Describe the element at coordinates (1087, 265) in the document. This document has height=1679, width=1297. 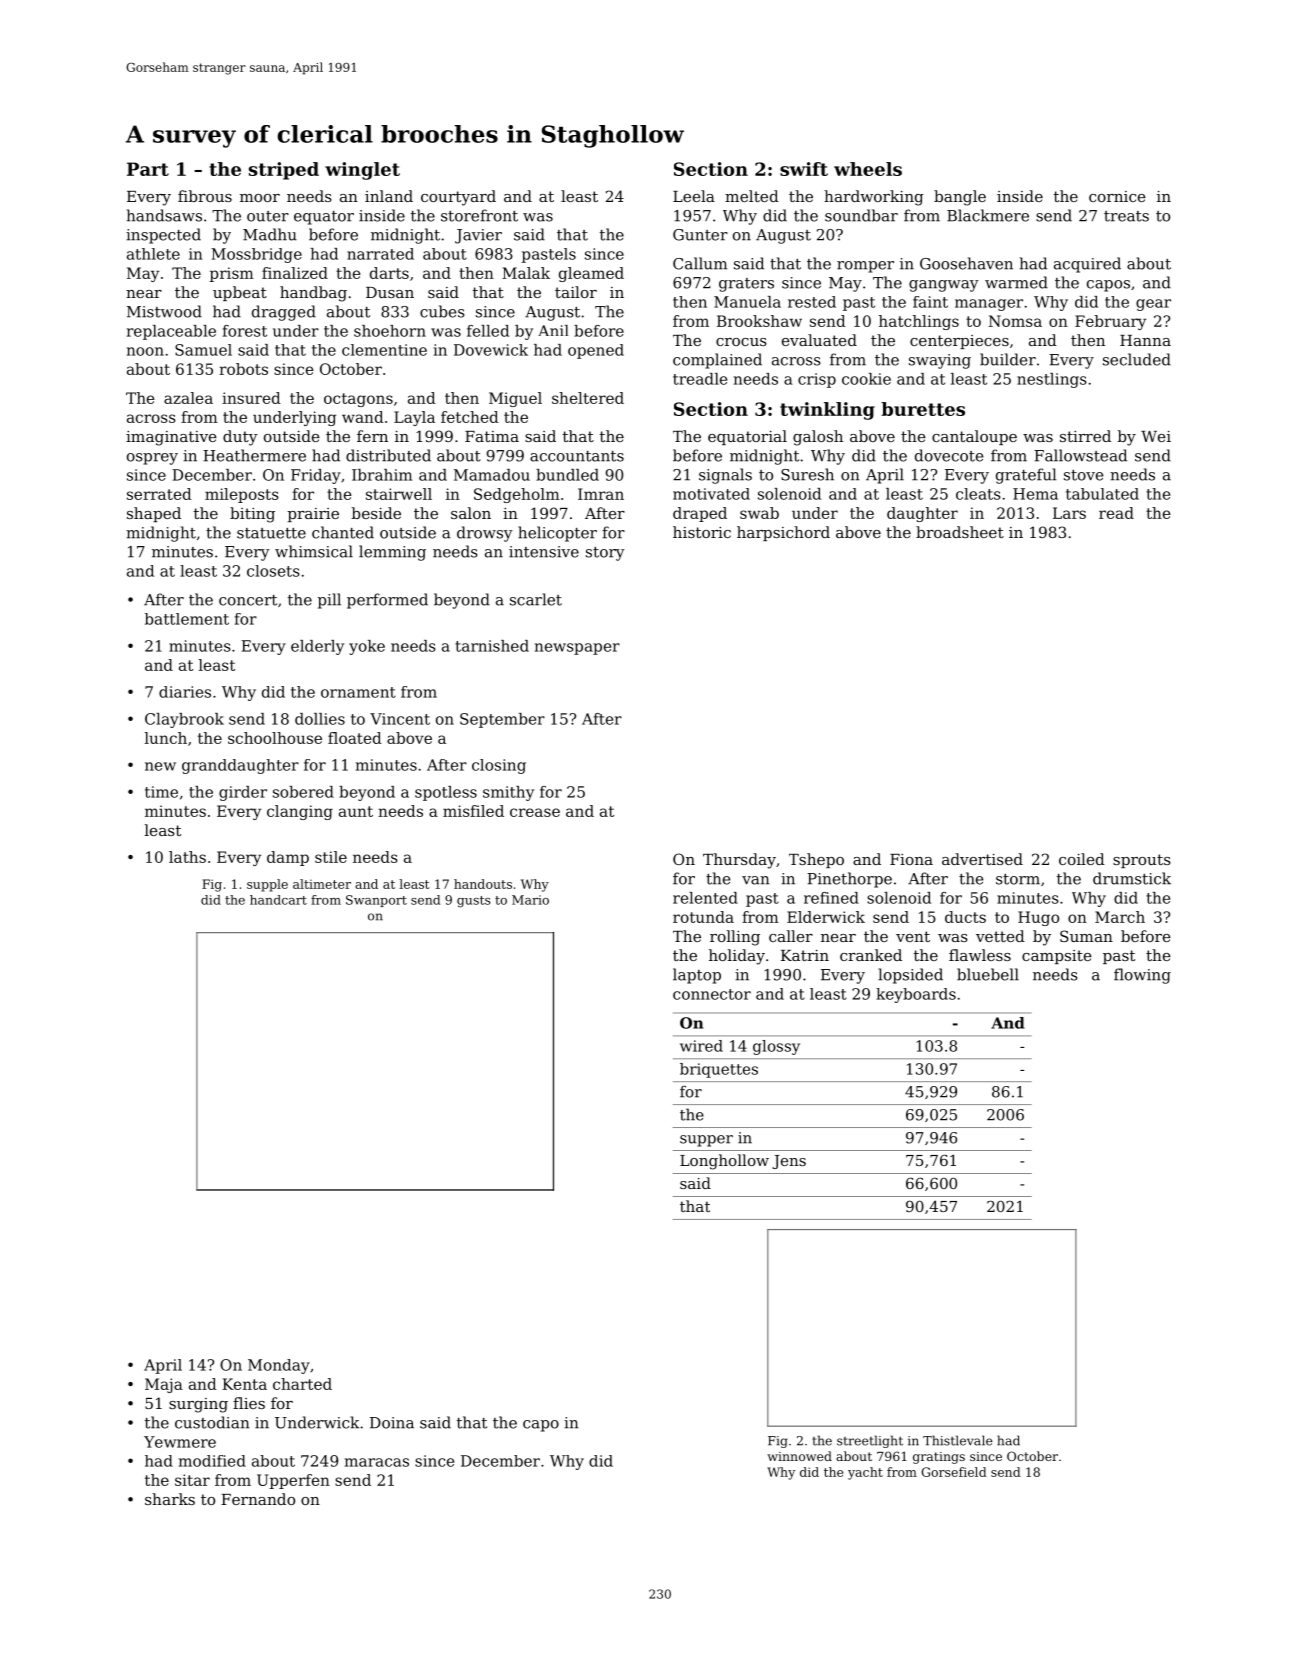
I see `acquired` at that location.
